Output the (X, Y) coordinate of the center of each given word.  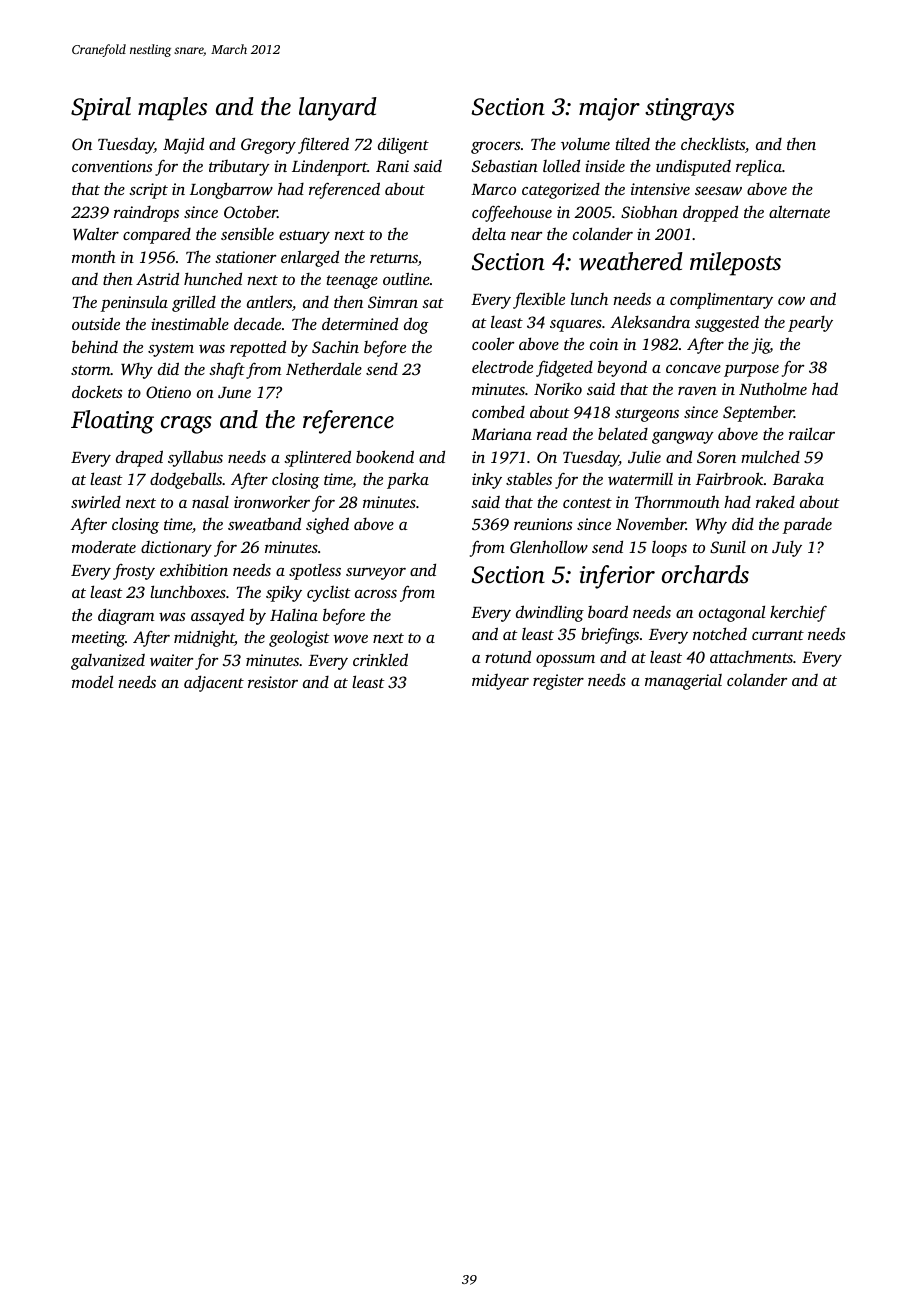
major (609, 109)
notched (720, 633)
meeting (98, 639)
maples (172, 109)
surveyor (376, 574)
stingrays (689, 109)
